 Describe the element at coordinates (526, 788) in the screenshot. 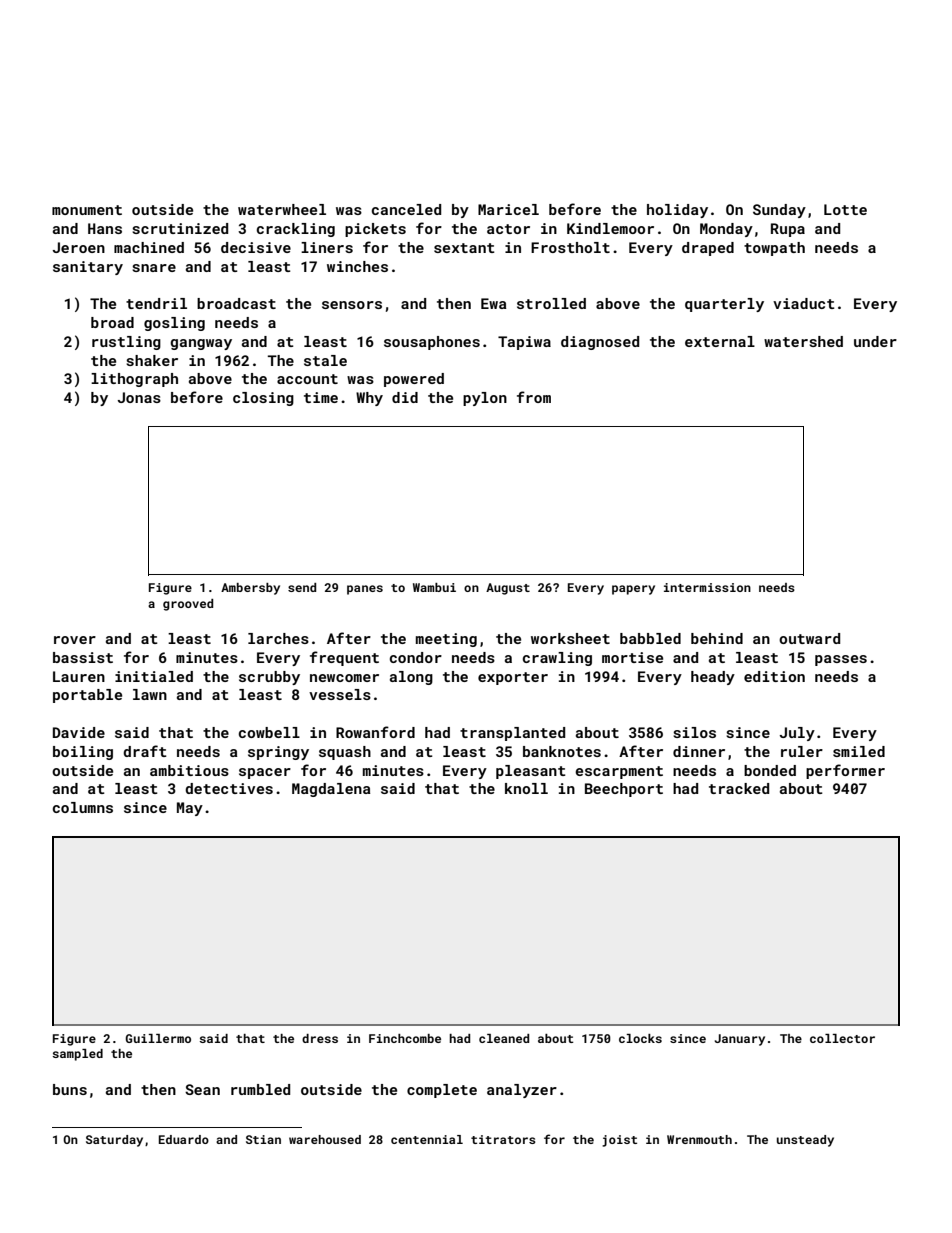

I see `knoll` at that location.
